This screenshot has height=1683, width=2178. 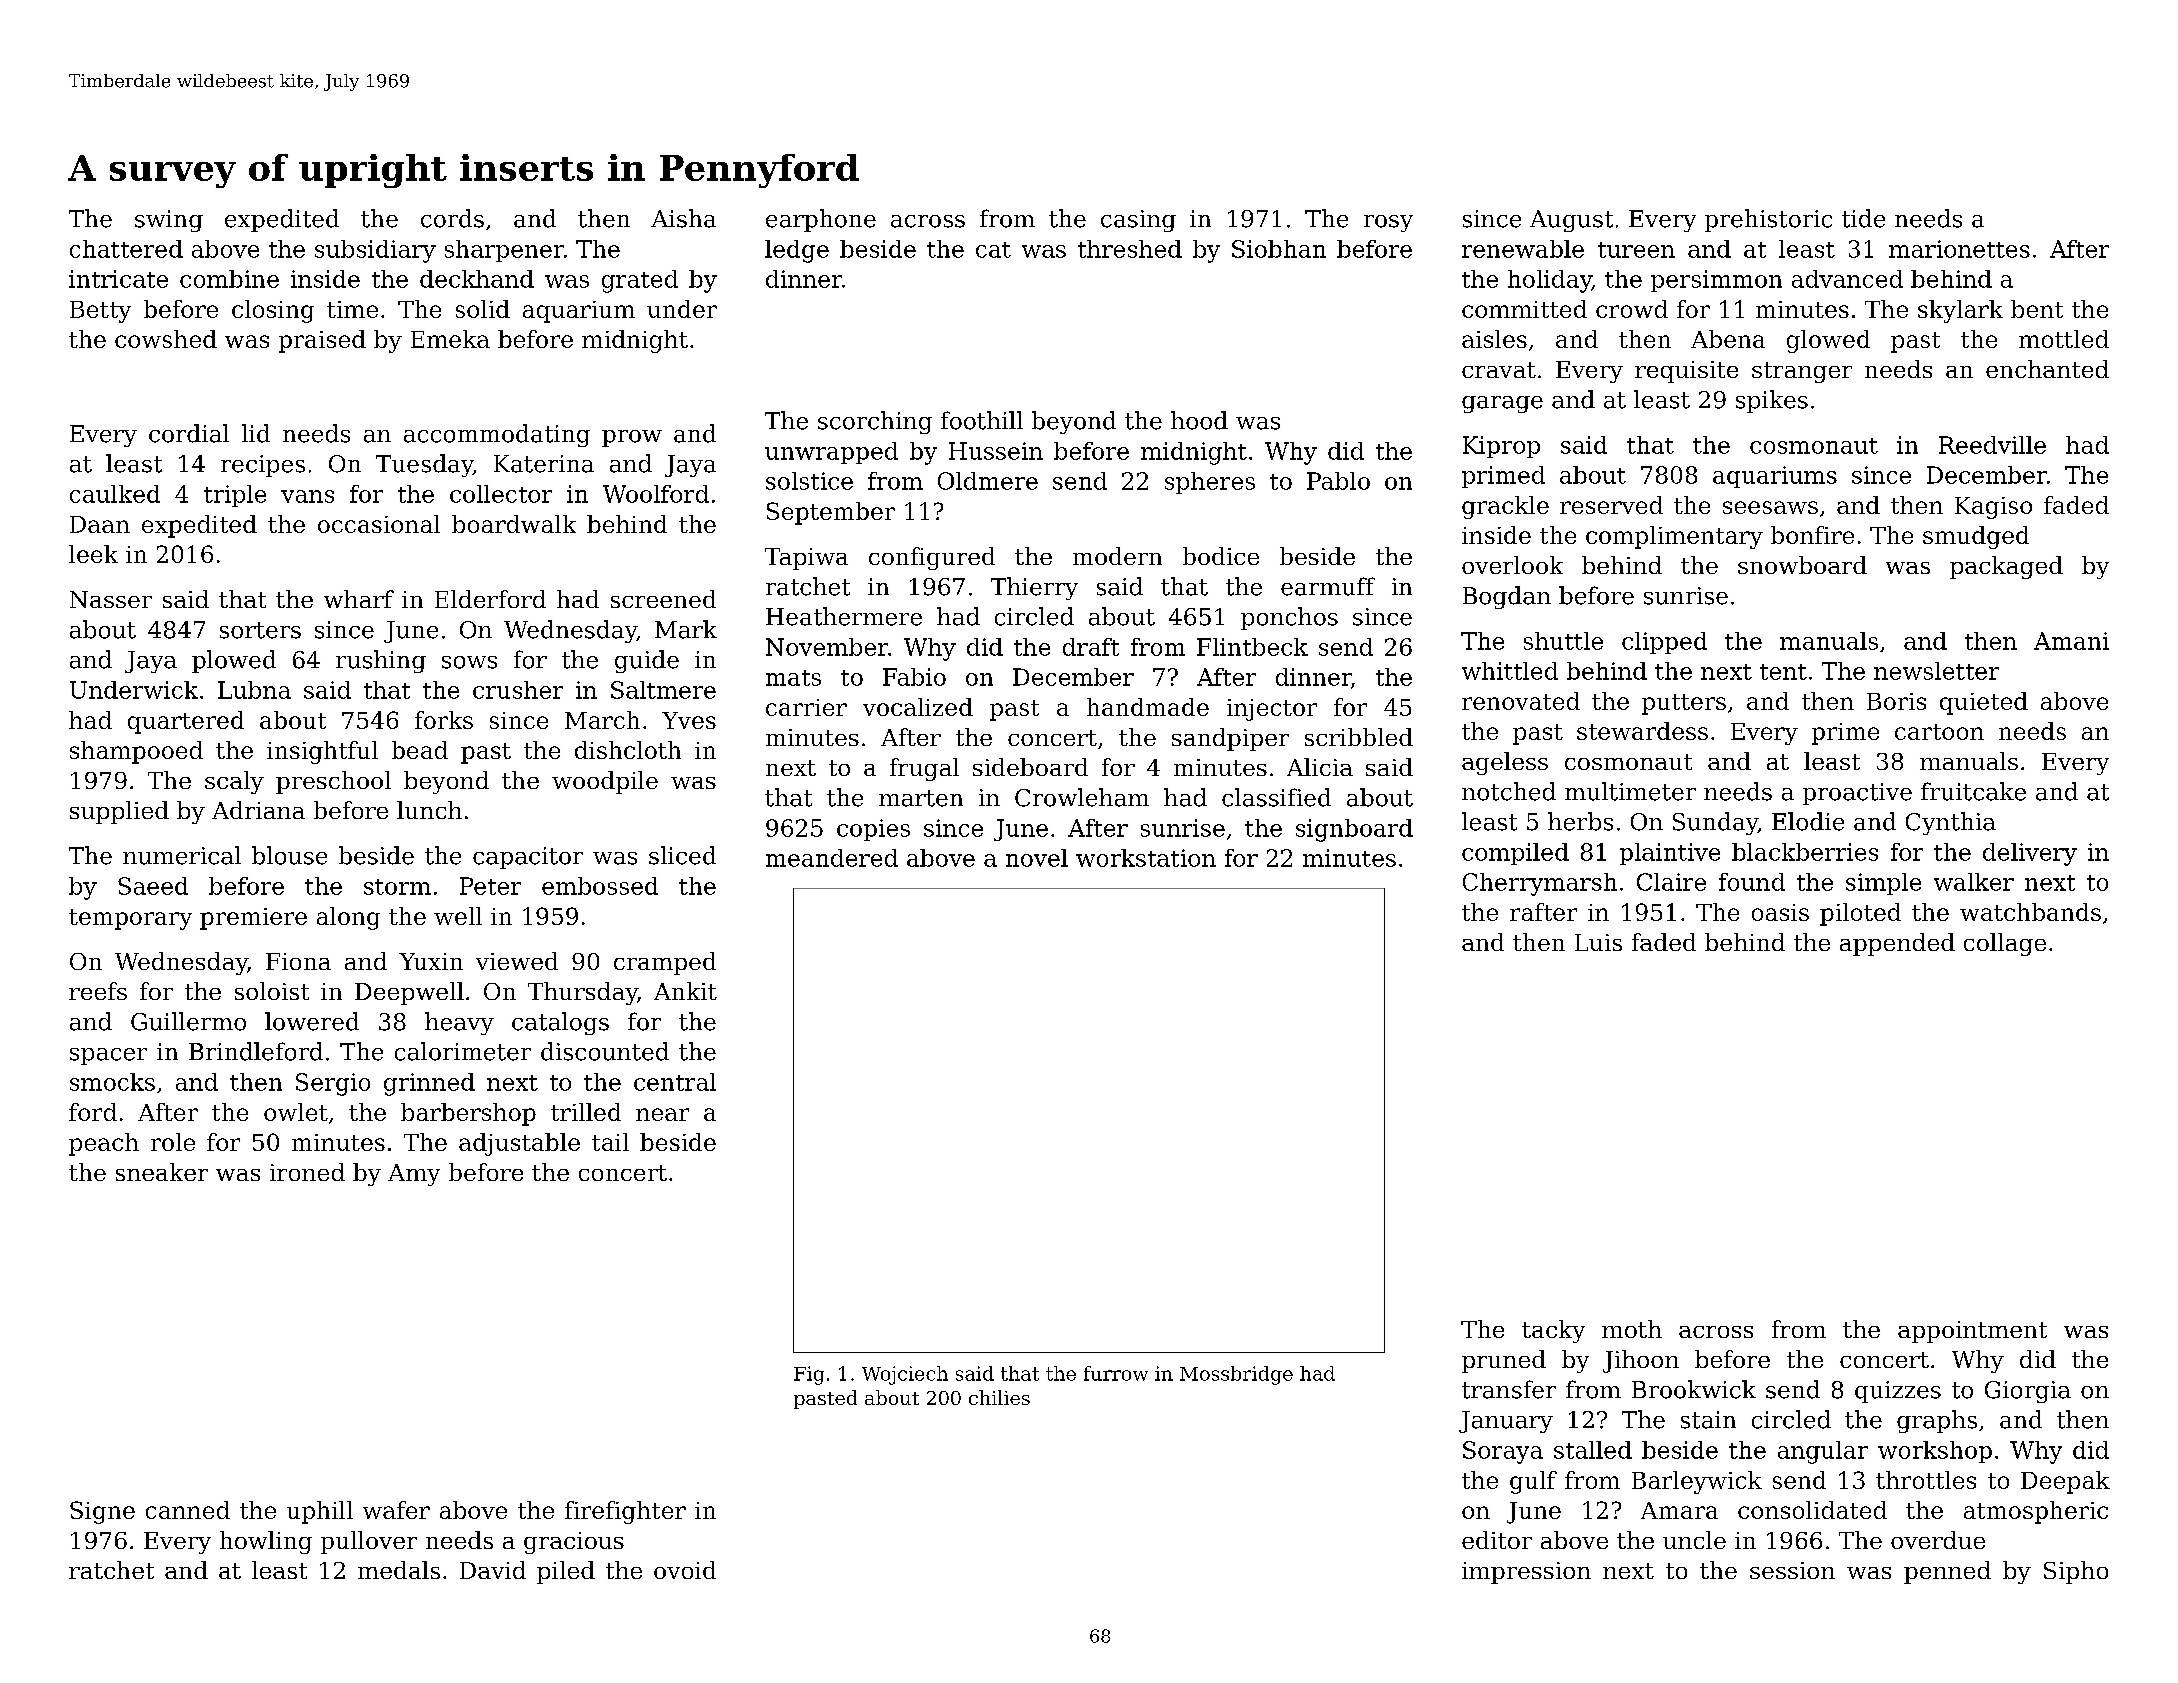 What do you see at coordinates (1598, 942) in the screenshot?
I see `Luis` at bounding box center [1598, 942].
